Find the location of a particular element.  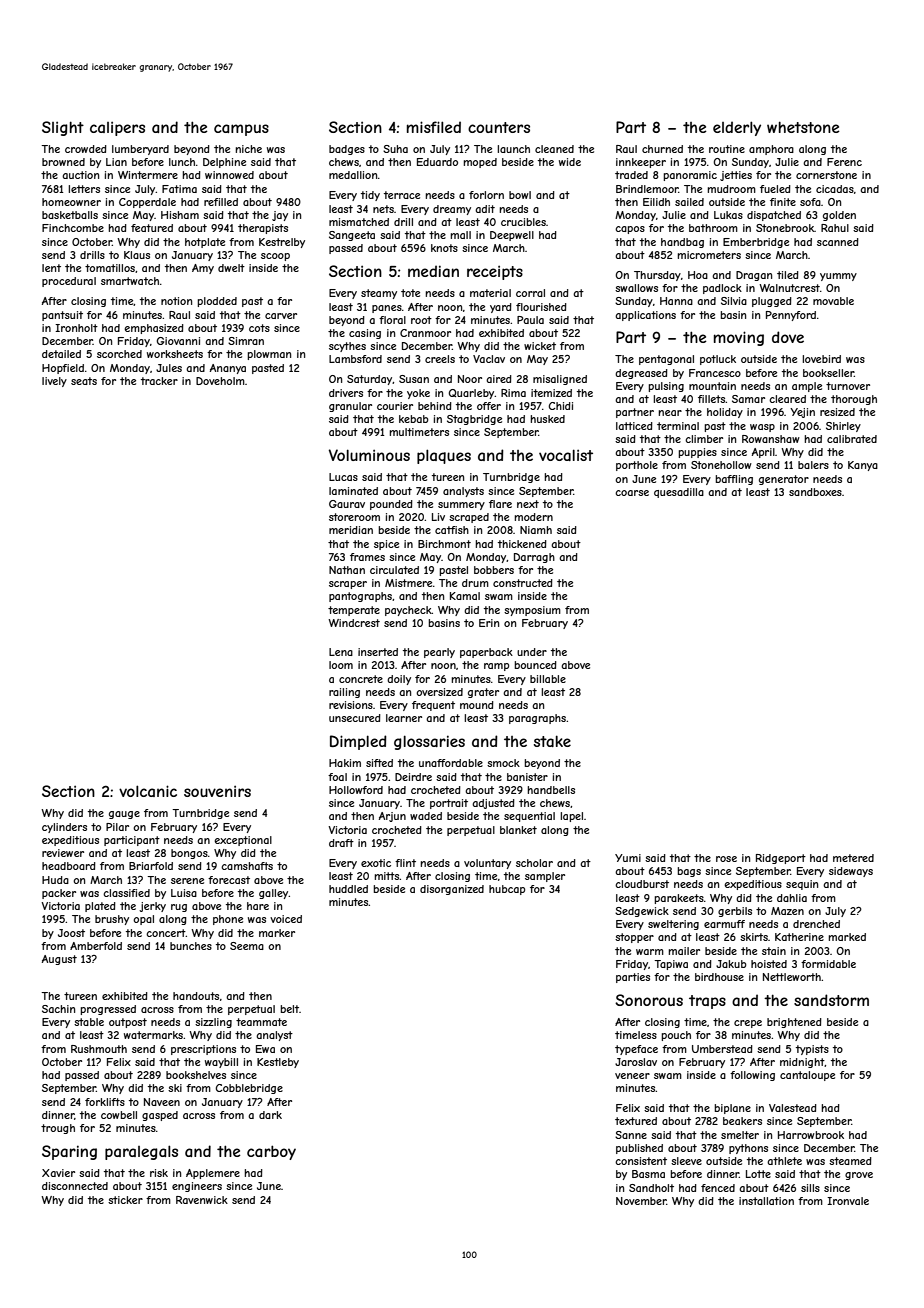

billable is located at coordinates (548, 679).
